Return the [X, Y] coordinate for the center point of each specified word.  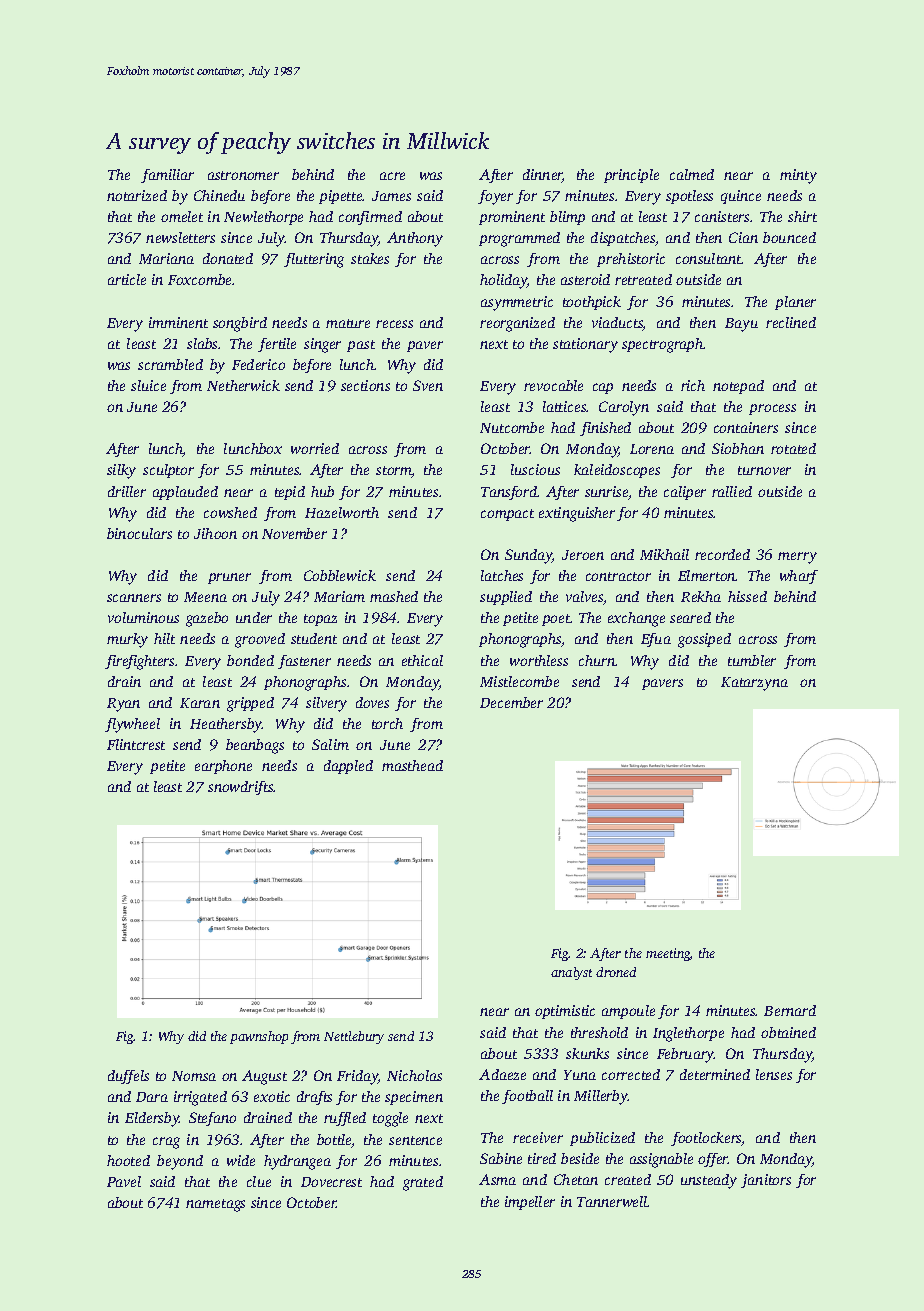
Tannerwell [612, 1201]
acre [392, 176]
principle [631, 176]
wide [241, 1160]
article [127, 279]
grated [423, 1183]
